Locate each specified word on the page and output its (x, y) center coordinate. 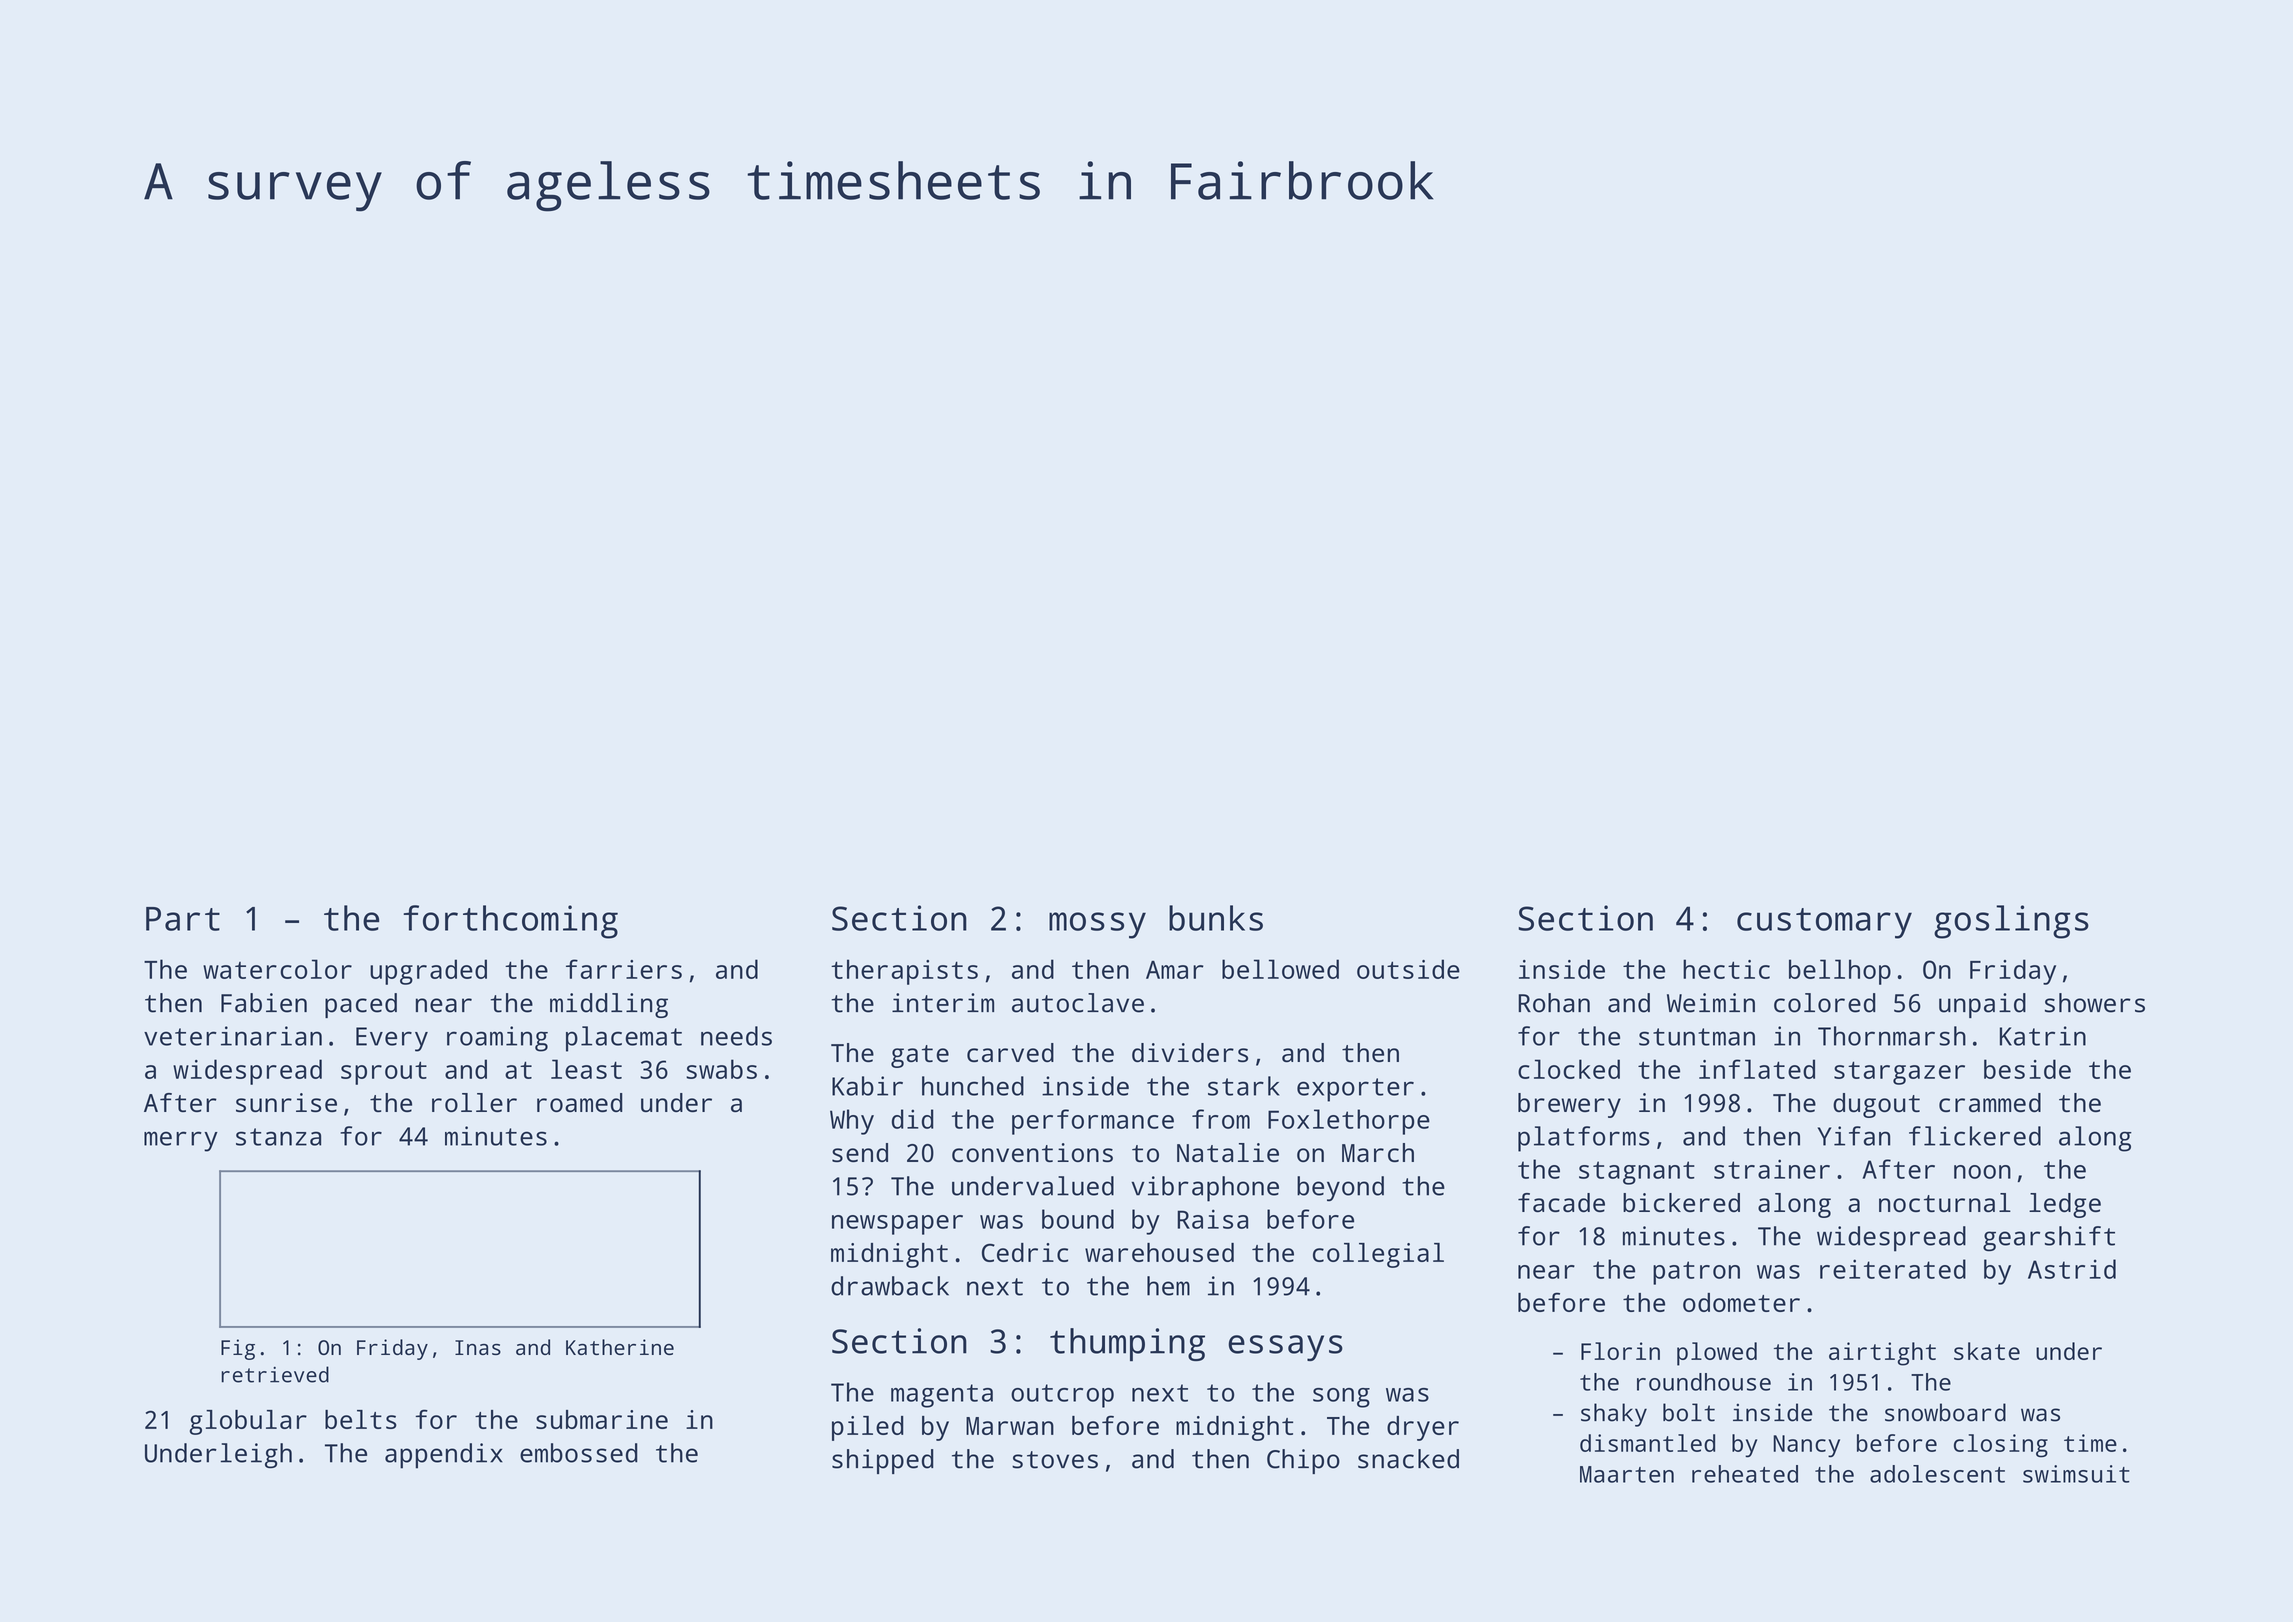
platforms (1584, 1139)
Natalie (1228, 1153)
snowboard (1945, 1412)
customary (1824, 923)
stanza (278, 1137)
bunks (1216, 918)
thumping (1127, 1344)
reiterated (1893, 1269)
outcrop (1062, 1396)
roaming (497, 1039)
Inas (478, 1347)
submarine (602, 1419)
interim (943, 1003)
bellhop (1840, 972)
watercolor (277, 969)
